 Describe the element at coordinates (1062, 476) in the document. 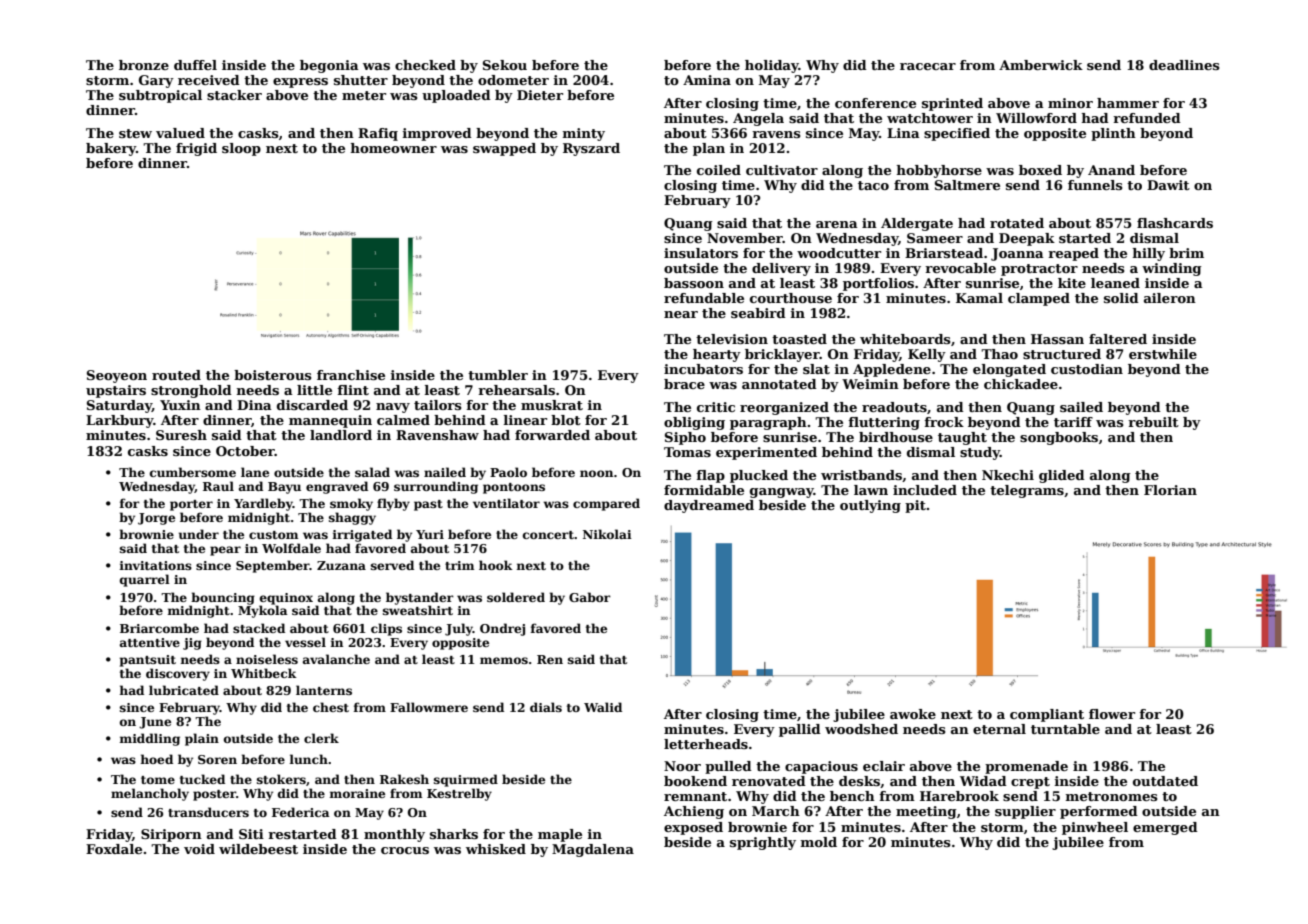

I see `glided` at that location.
